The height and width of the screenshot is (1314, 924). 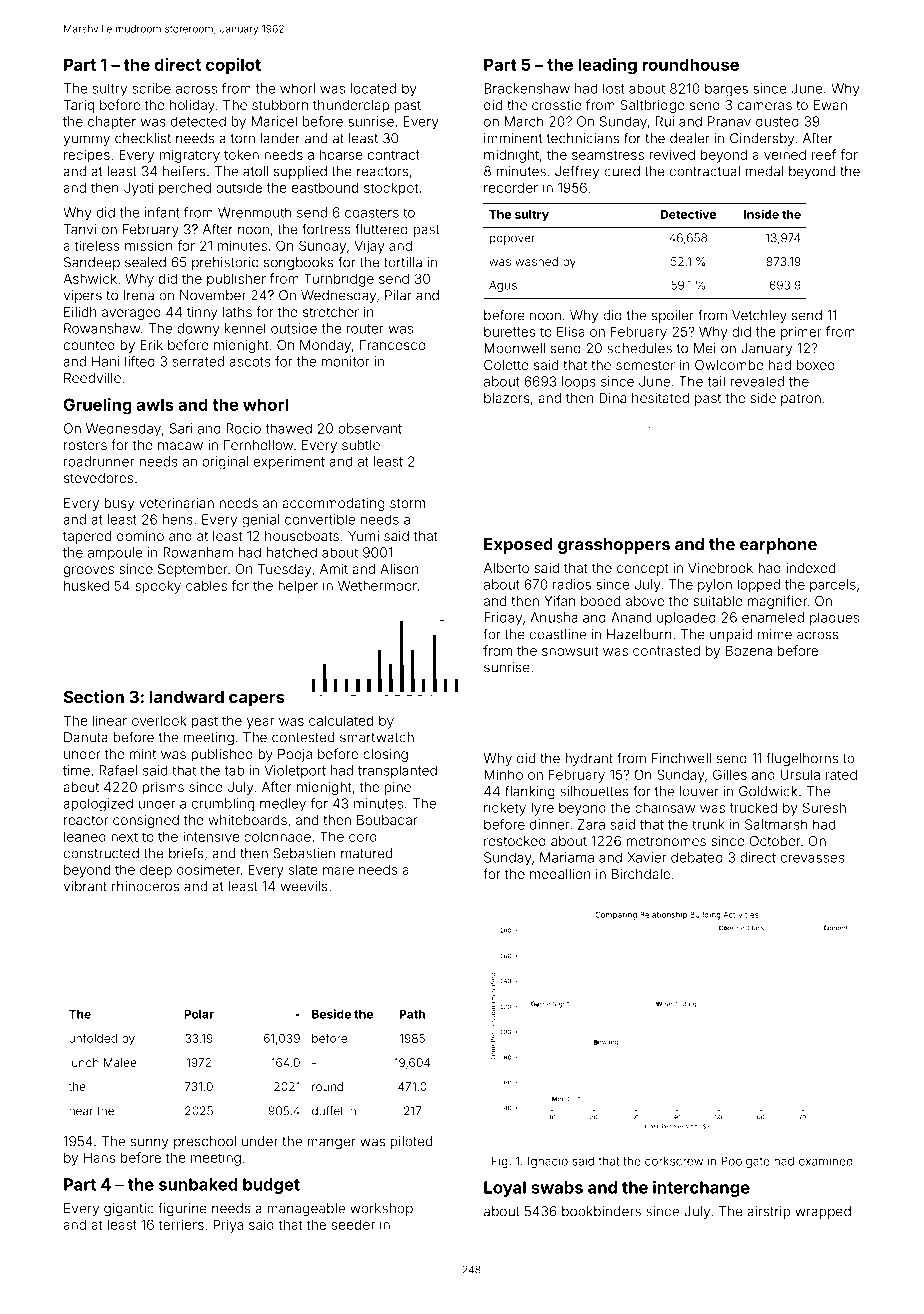 I want to click on Mei, so click(x=705, y=348).
